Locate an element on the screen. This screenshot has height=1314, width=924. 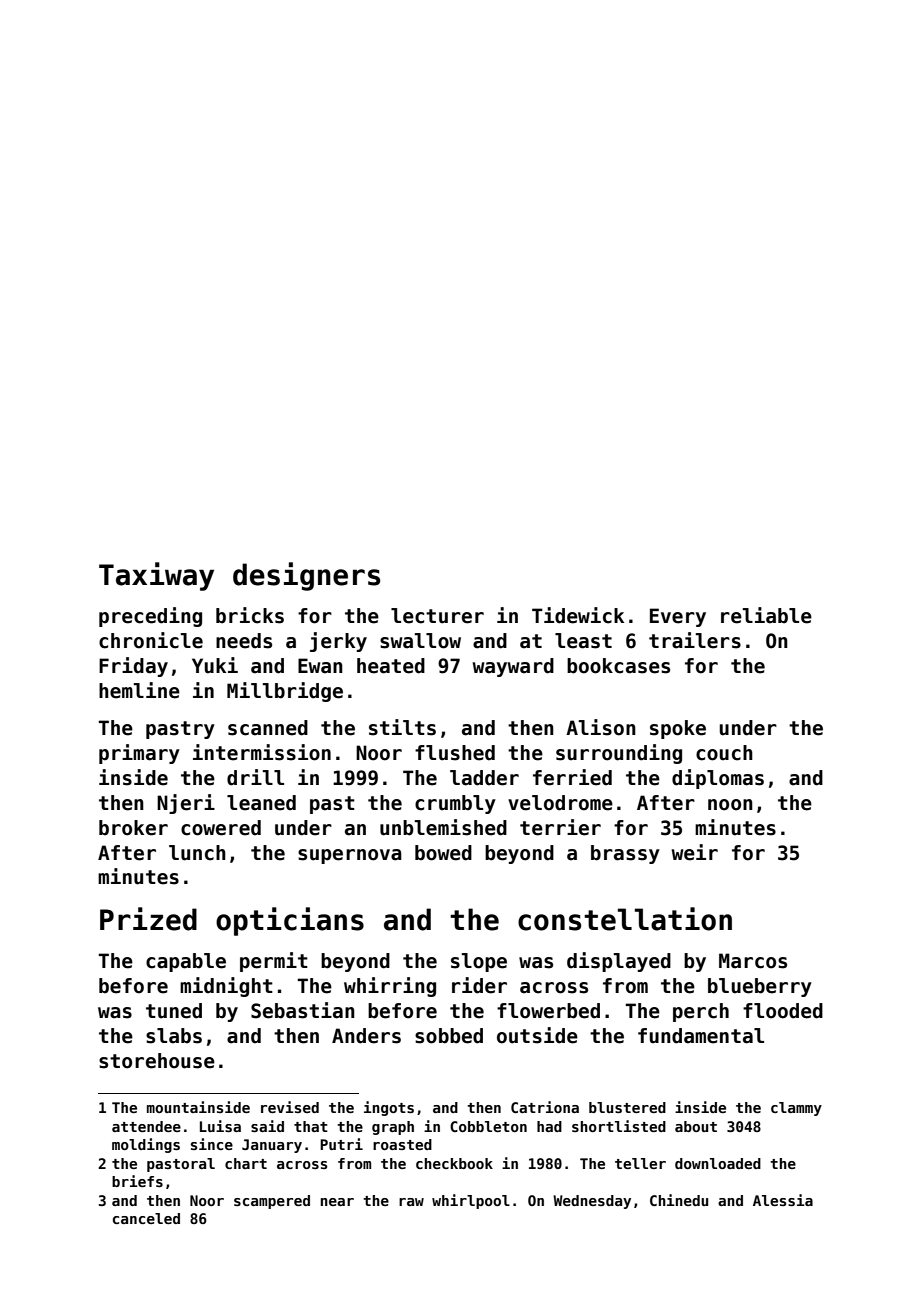
reliable is located at coordinates (766, 615).
